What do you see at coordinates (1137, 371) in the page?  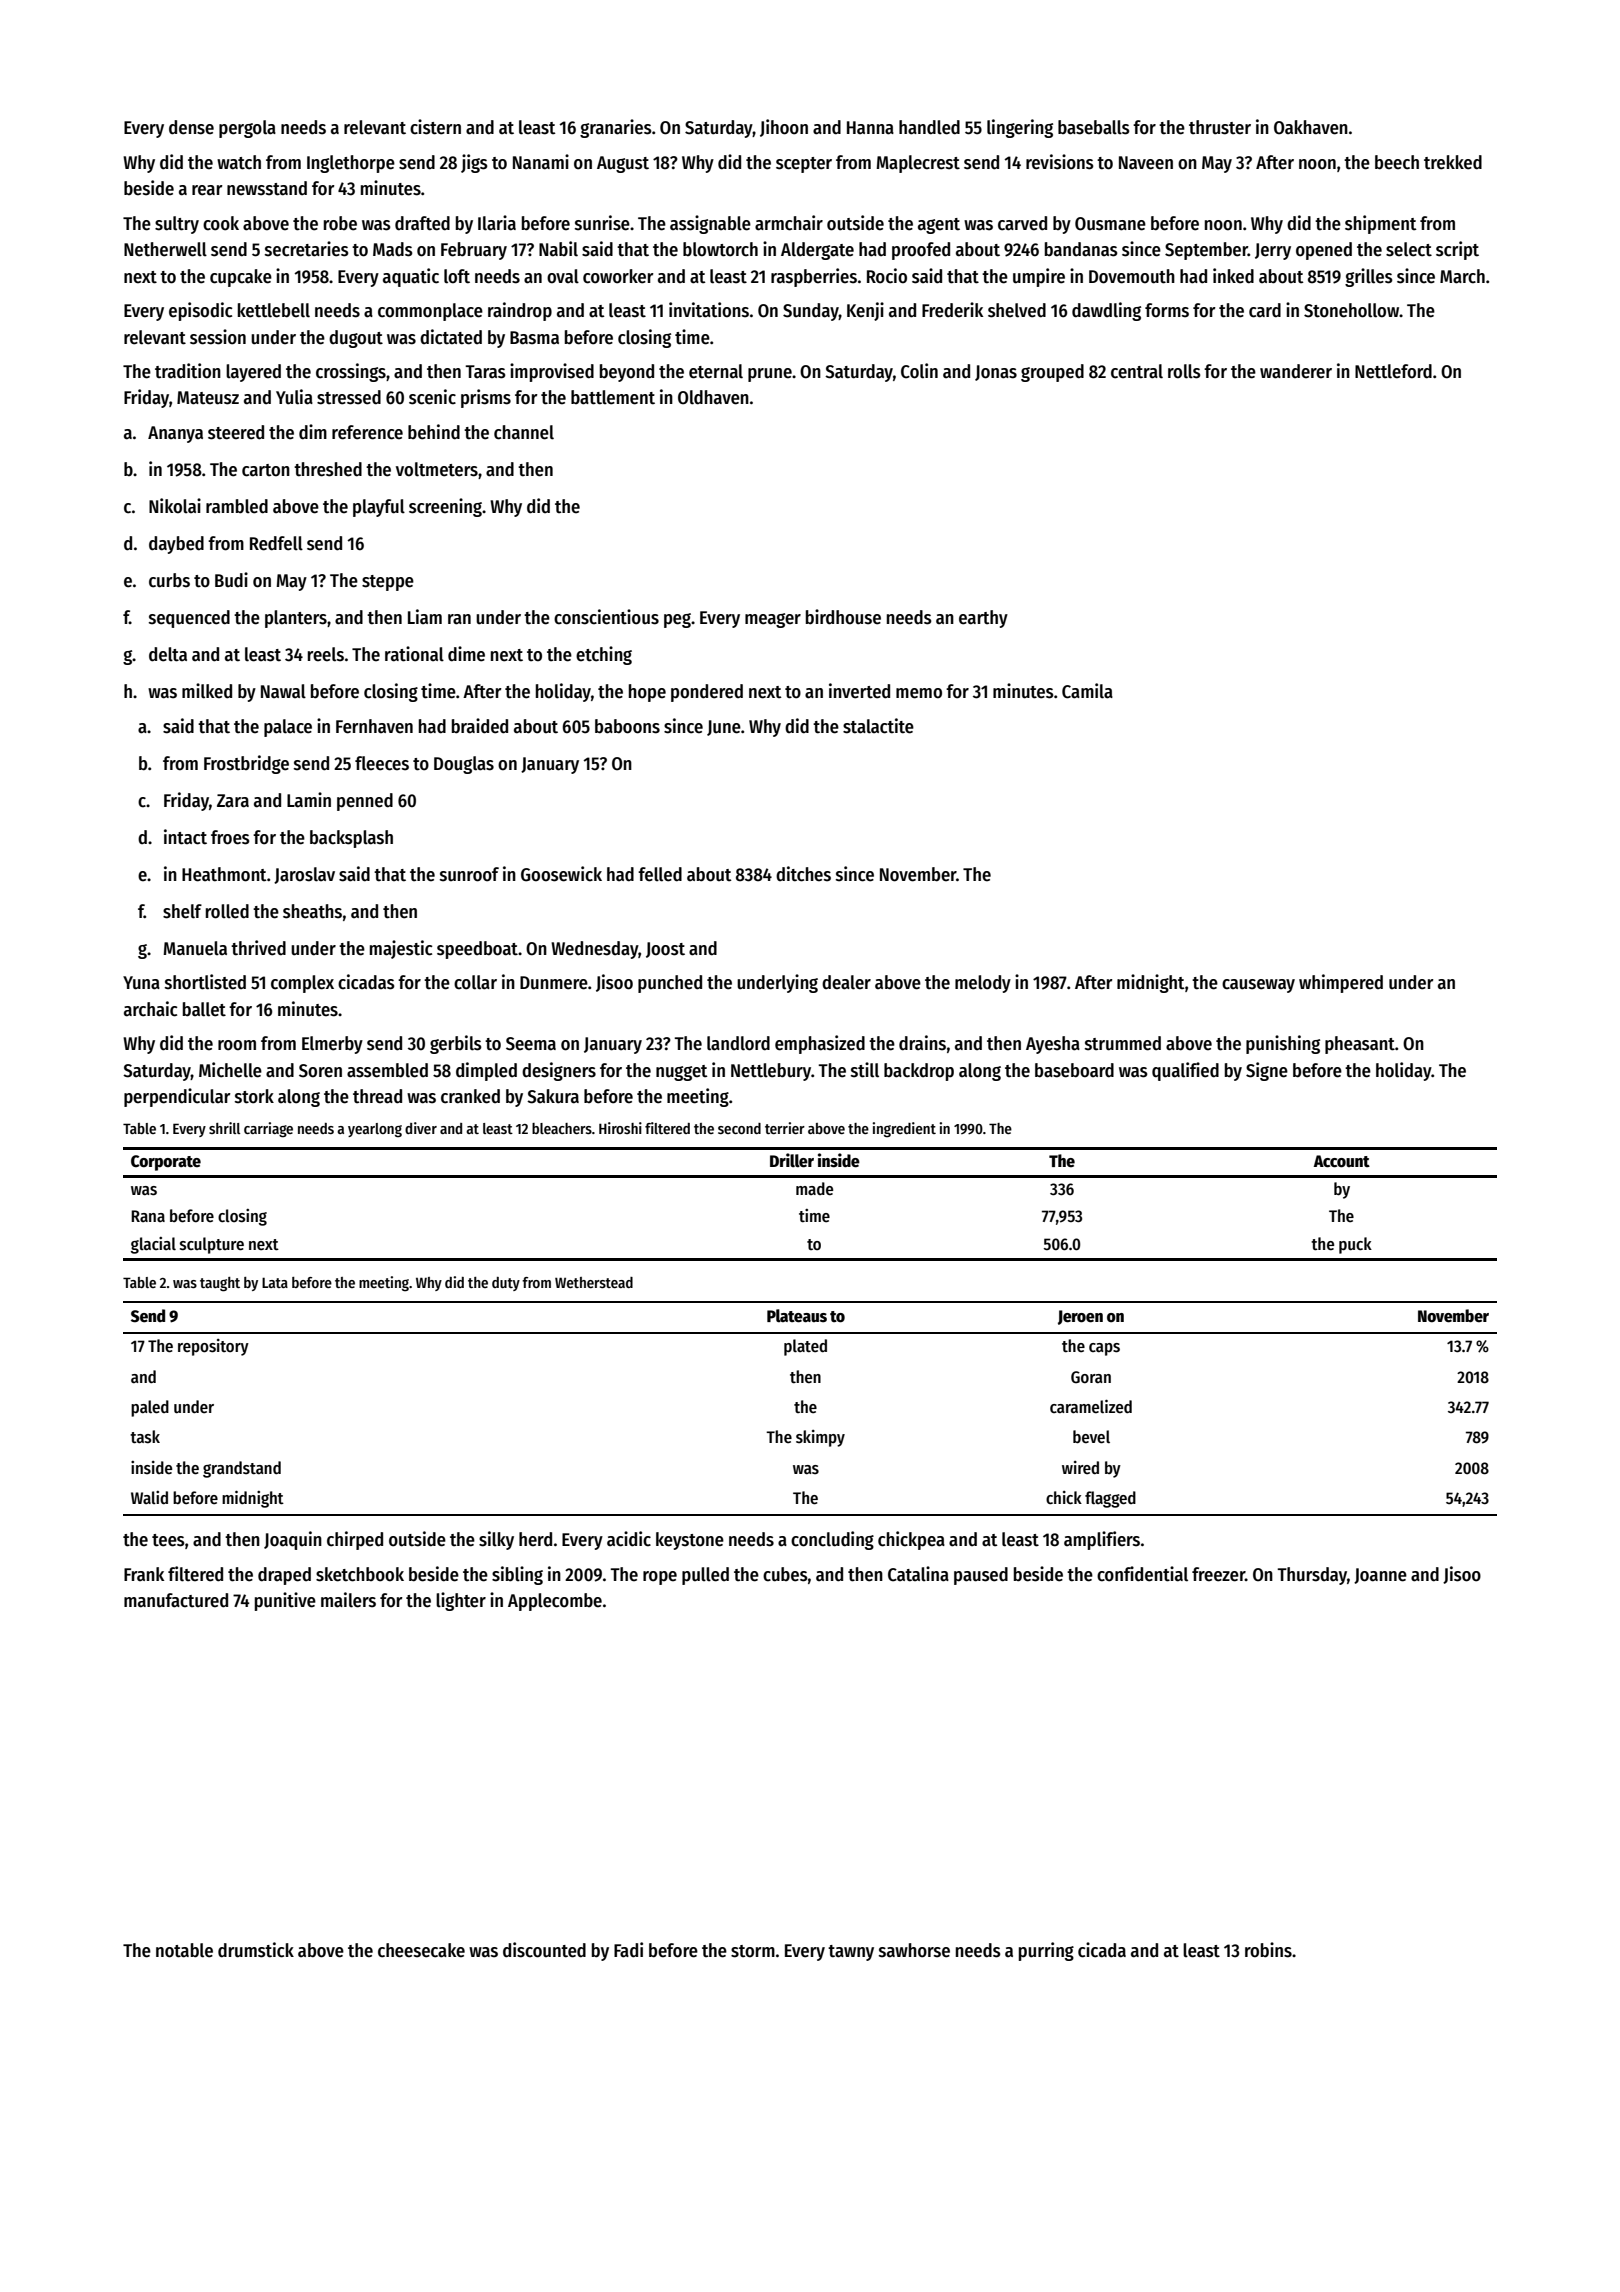 I see `central` at bounding box center [1137, 371].
